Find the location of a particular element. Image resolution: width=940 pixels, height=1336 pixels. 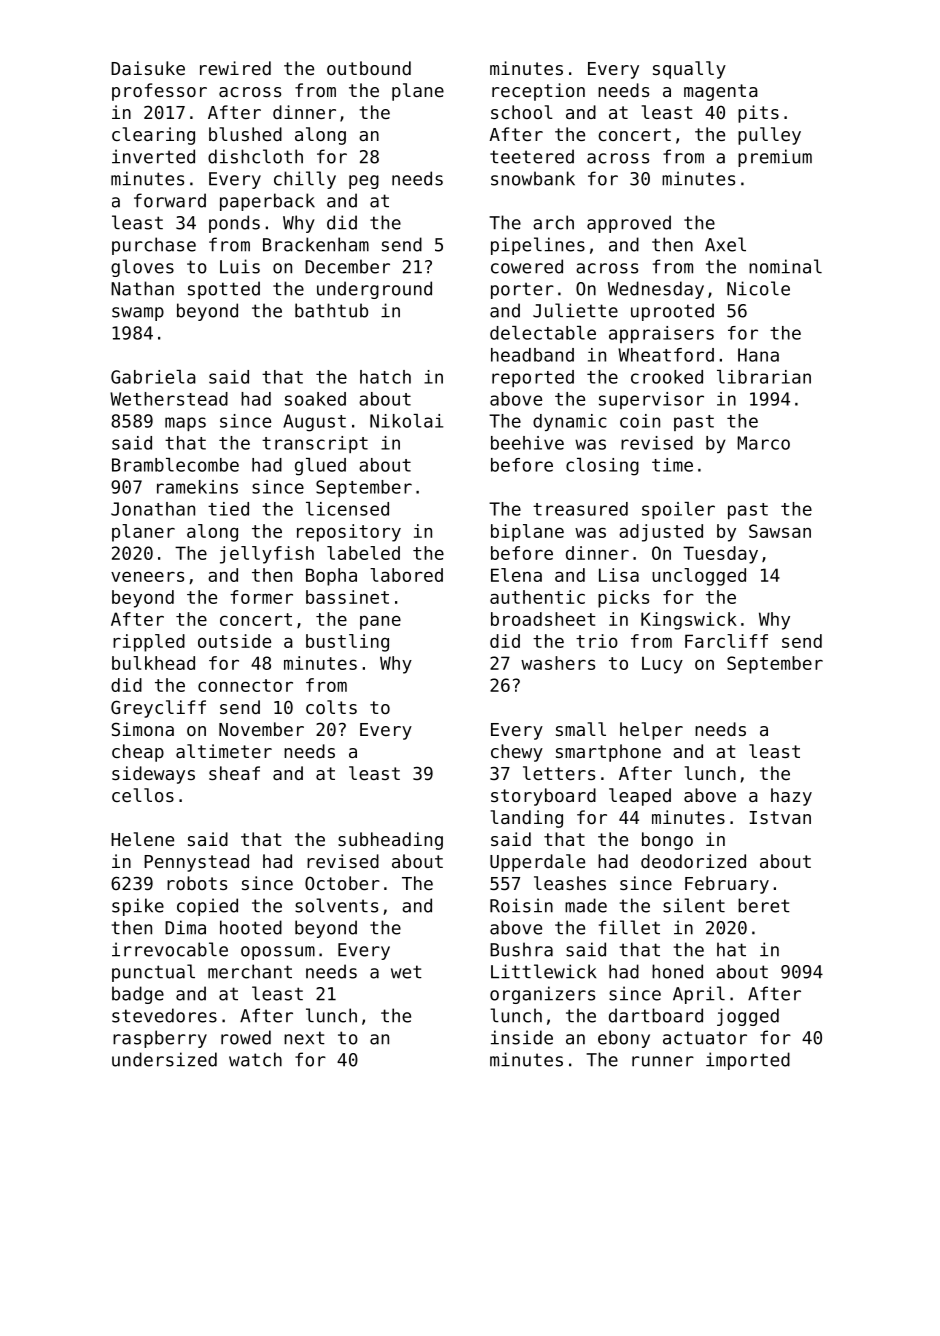

pulley is located at coordinates (769, 136).
